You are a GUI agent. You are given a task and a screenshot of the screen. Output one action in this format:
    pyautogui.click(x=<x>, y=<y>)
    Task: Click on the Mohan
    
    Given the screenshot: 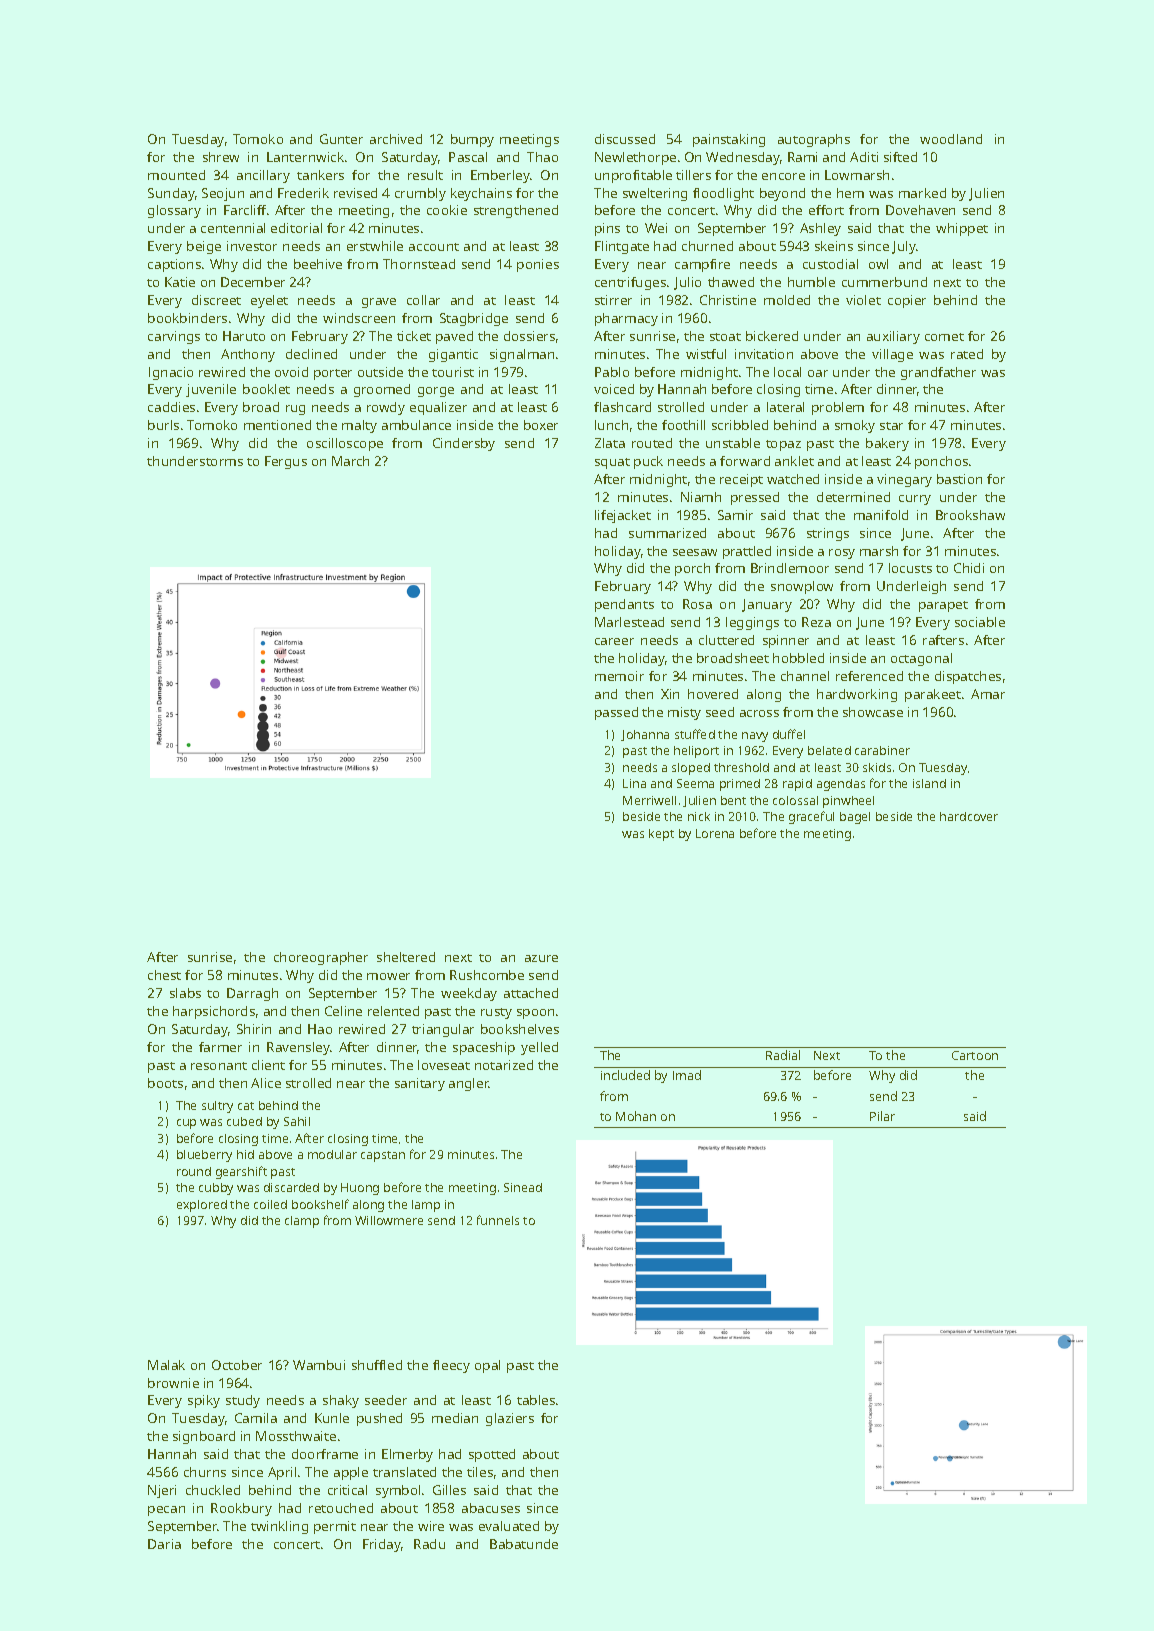 What is the action you would take?
    pyautogui.click(x=636, y=1116)
